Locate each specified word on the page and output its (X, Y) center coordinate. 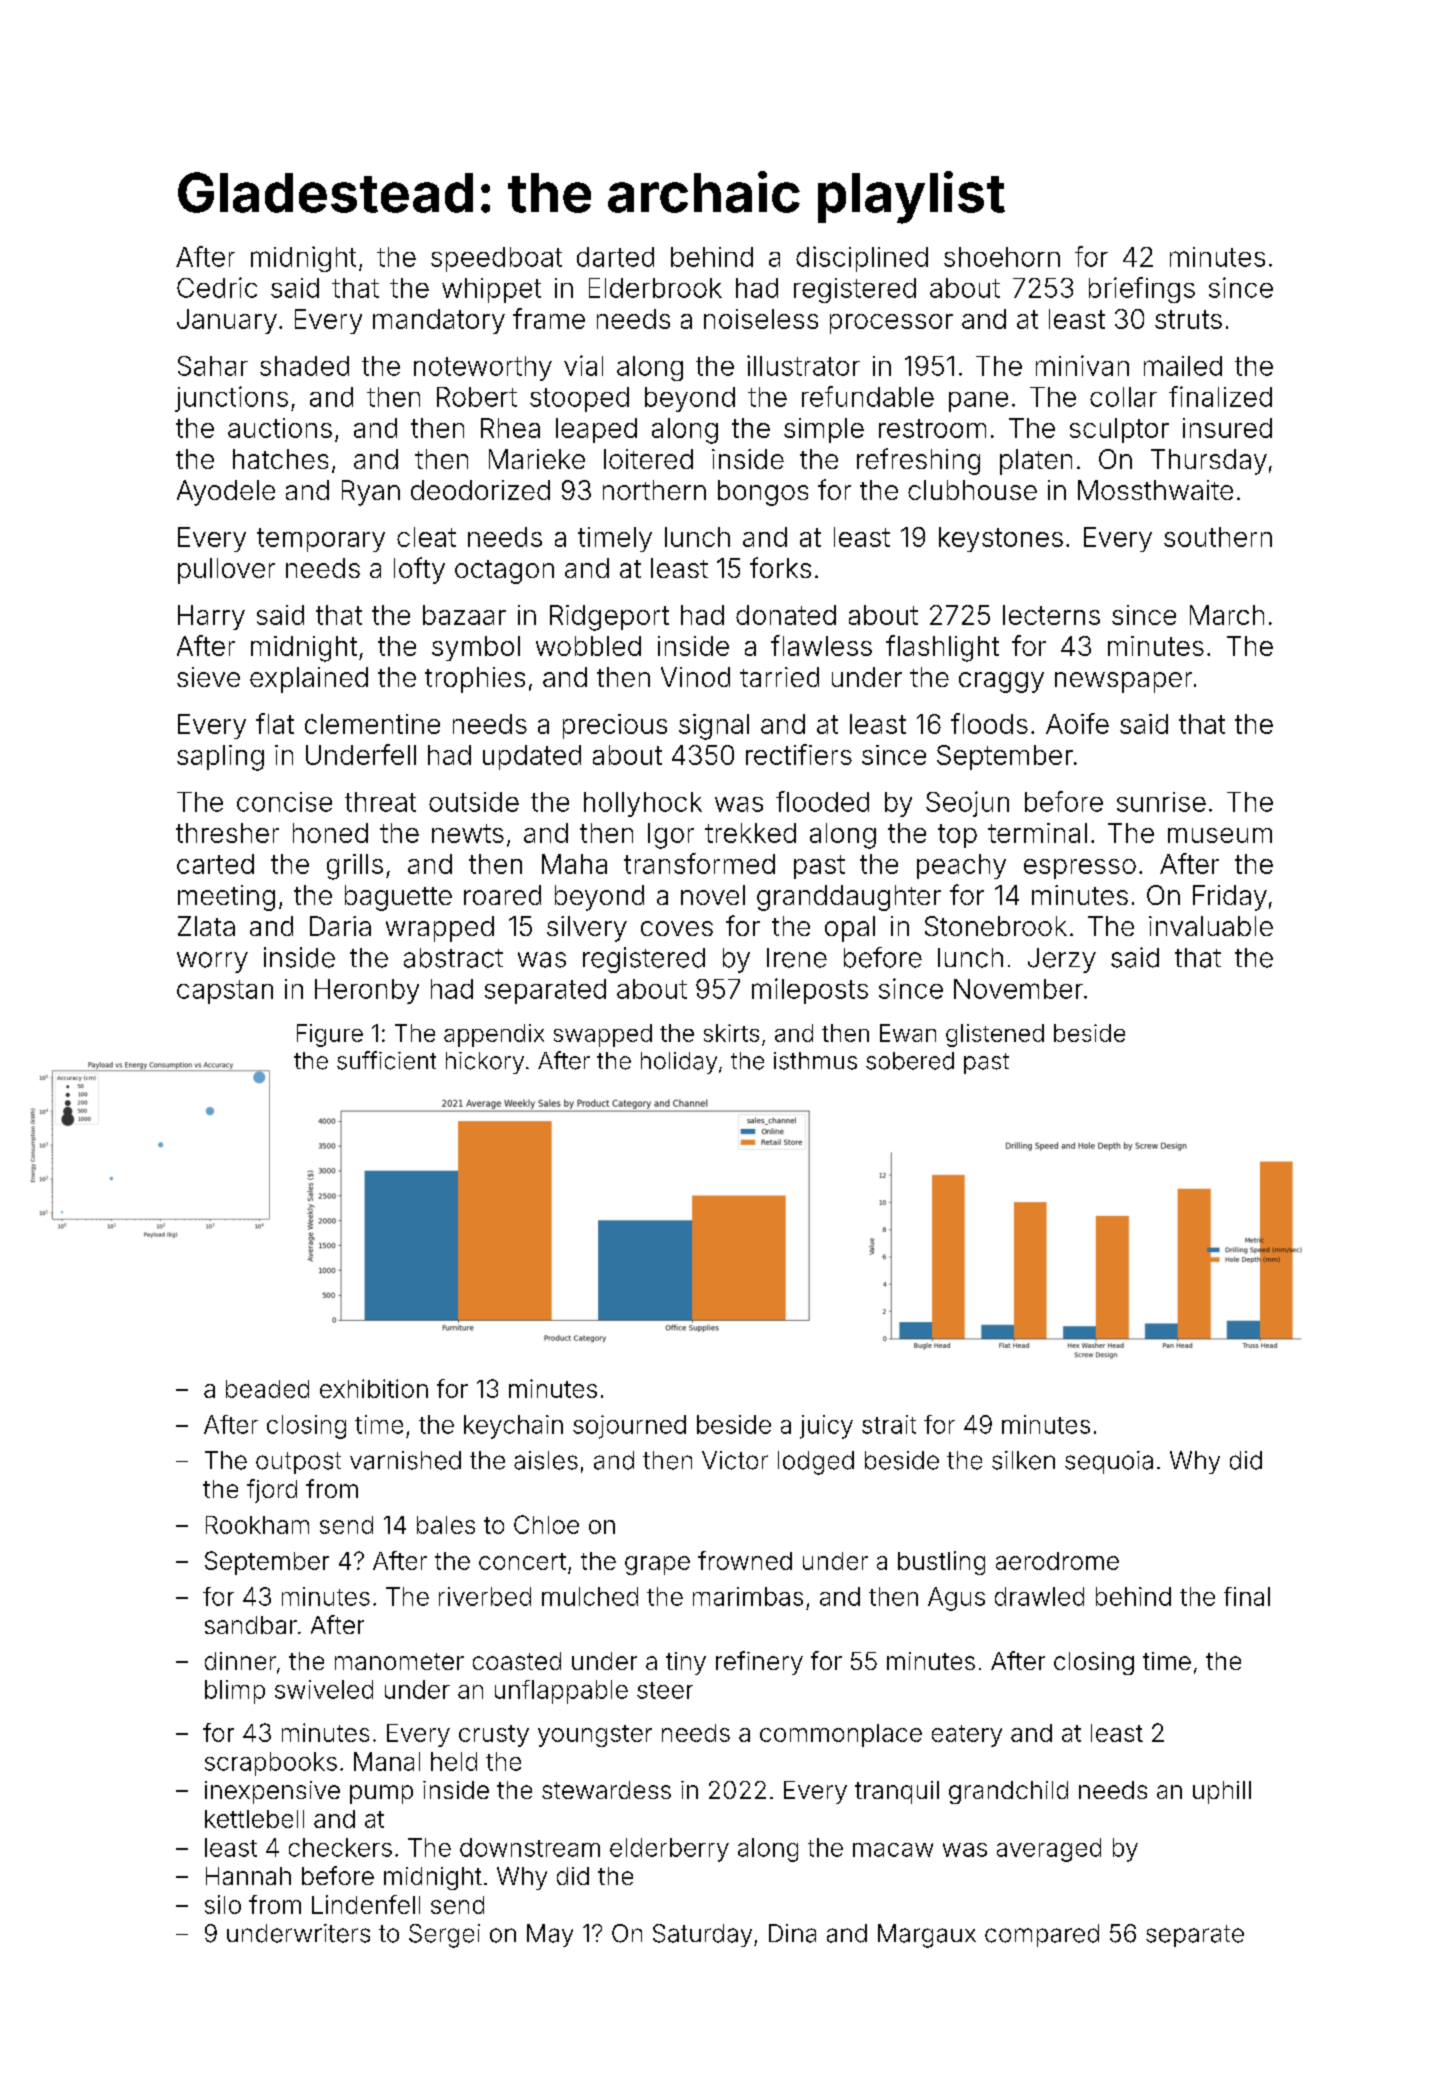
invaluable (1211, 926)
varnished (405, 1460)
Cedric (217, 287)
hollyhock (643, 804)
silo (223, 1904)
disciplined (862, 259)
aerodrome (1057, 1561)
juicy (826, 1427)
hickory (485, 1063)
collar (1123, 397)
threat (380, 802)
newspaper (1123, 682)
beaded (267, 1389)
